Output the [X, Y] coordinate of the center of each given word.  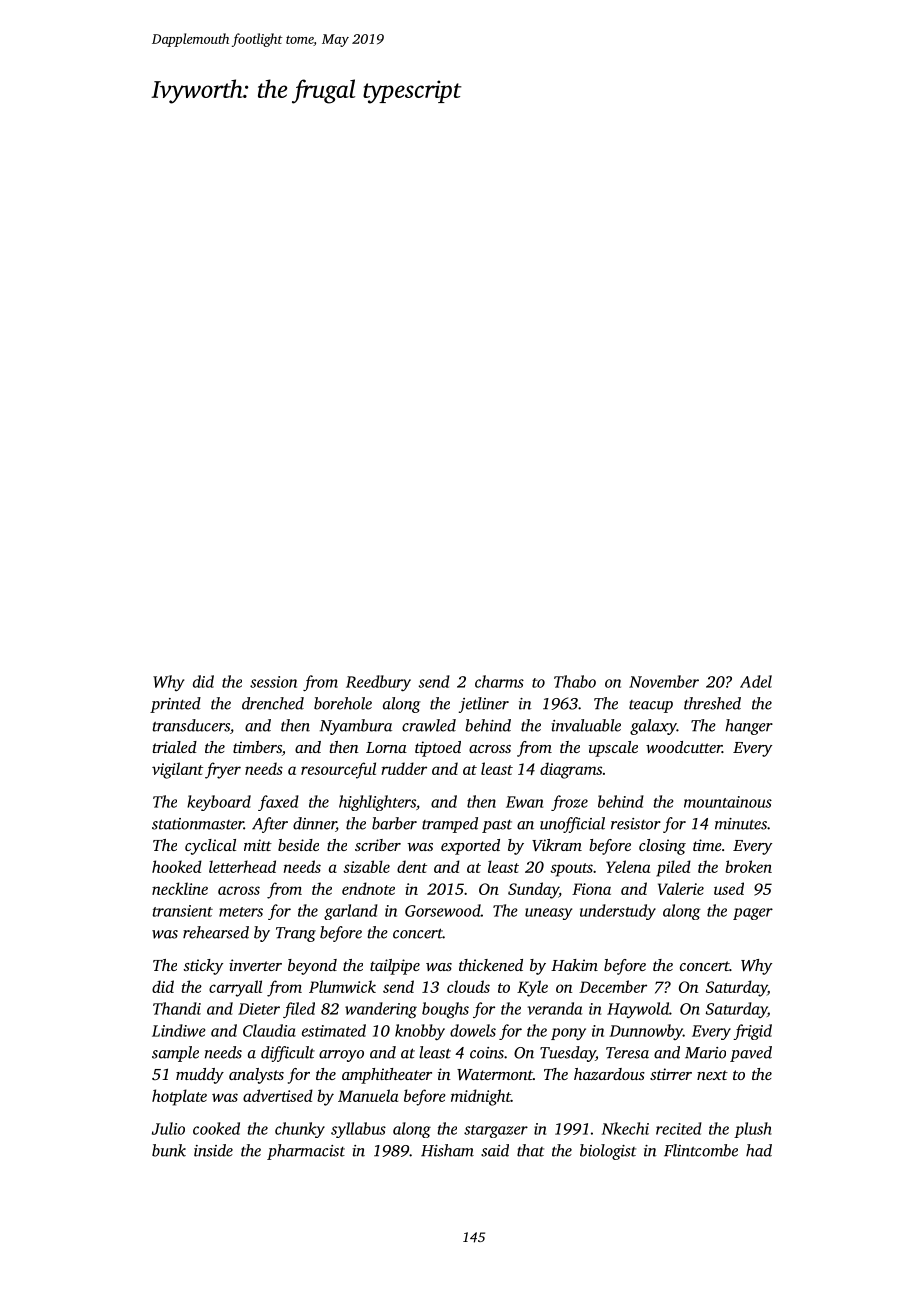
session [273, 682]
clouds [468, 986]
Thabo [575, 681]
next [712, 1075]
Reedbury [378, 683]
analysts [256, 1076]
